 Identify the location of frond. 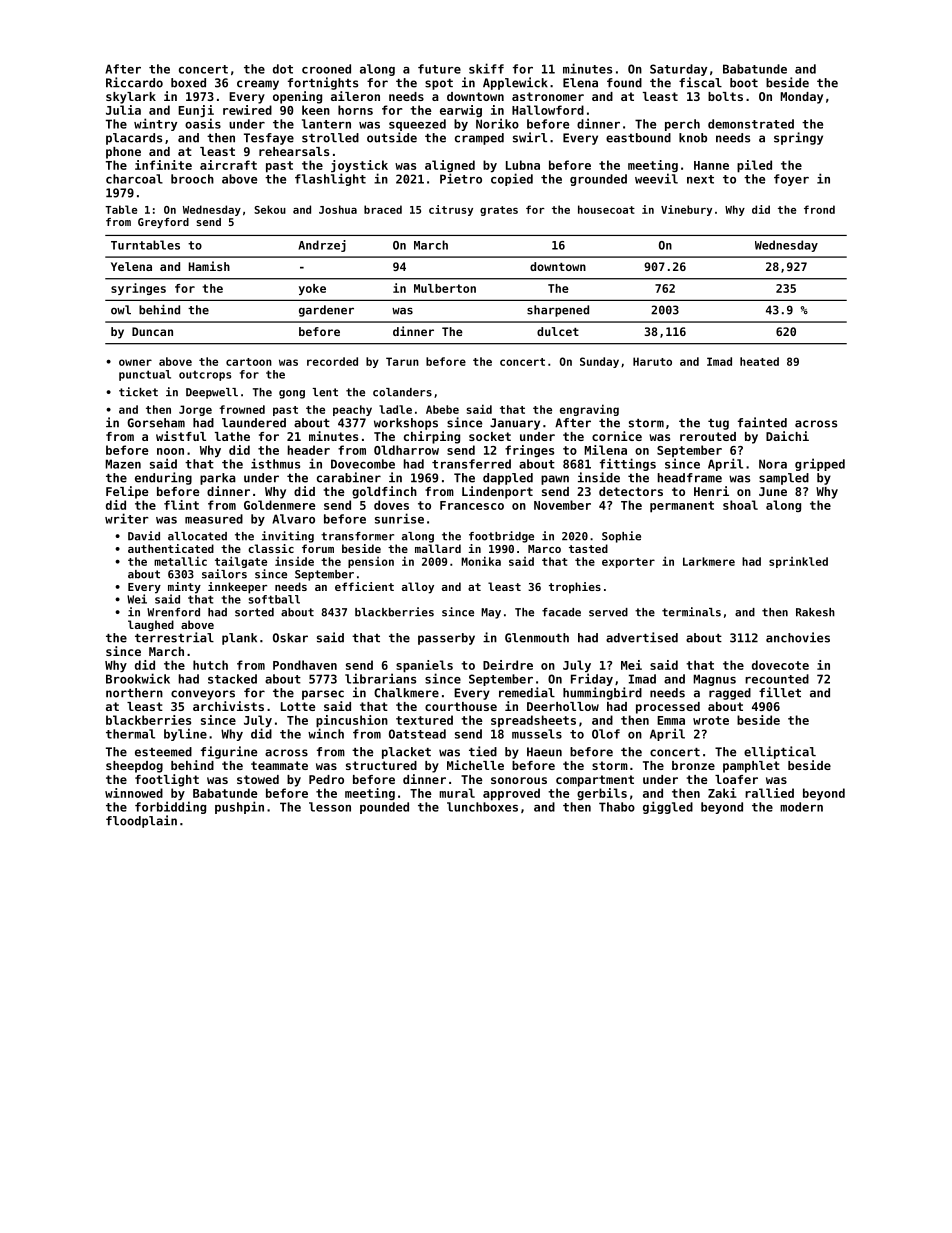
(819, 209).
